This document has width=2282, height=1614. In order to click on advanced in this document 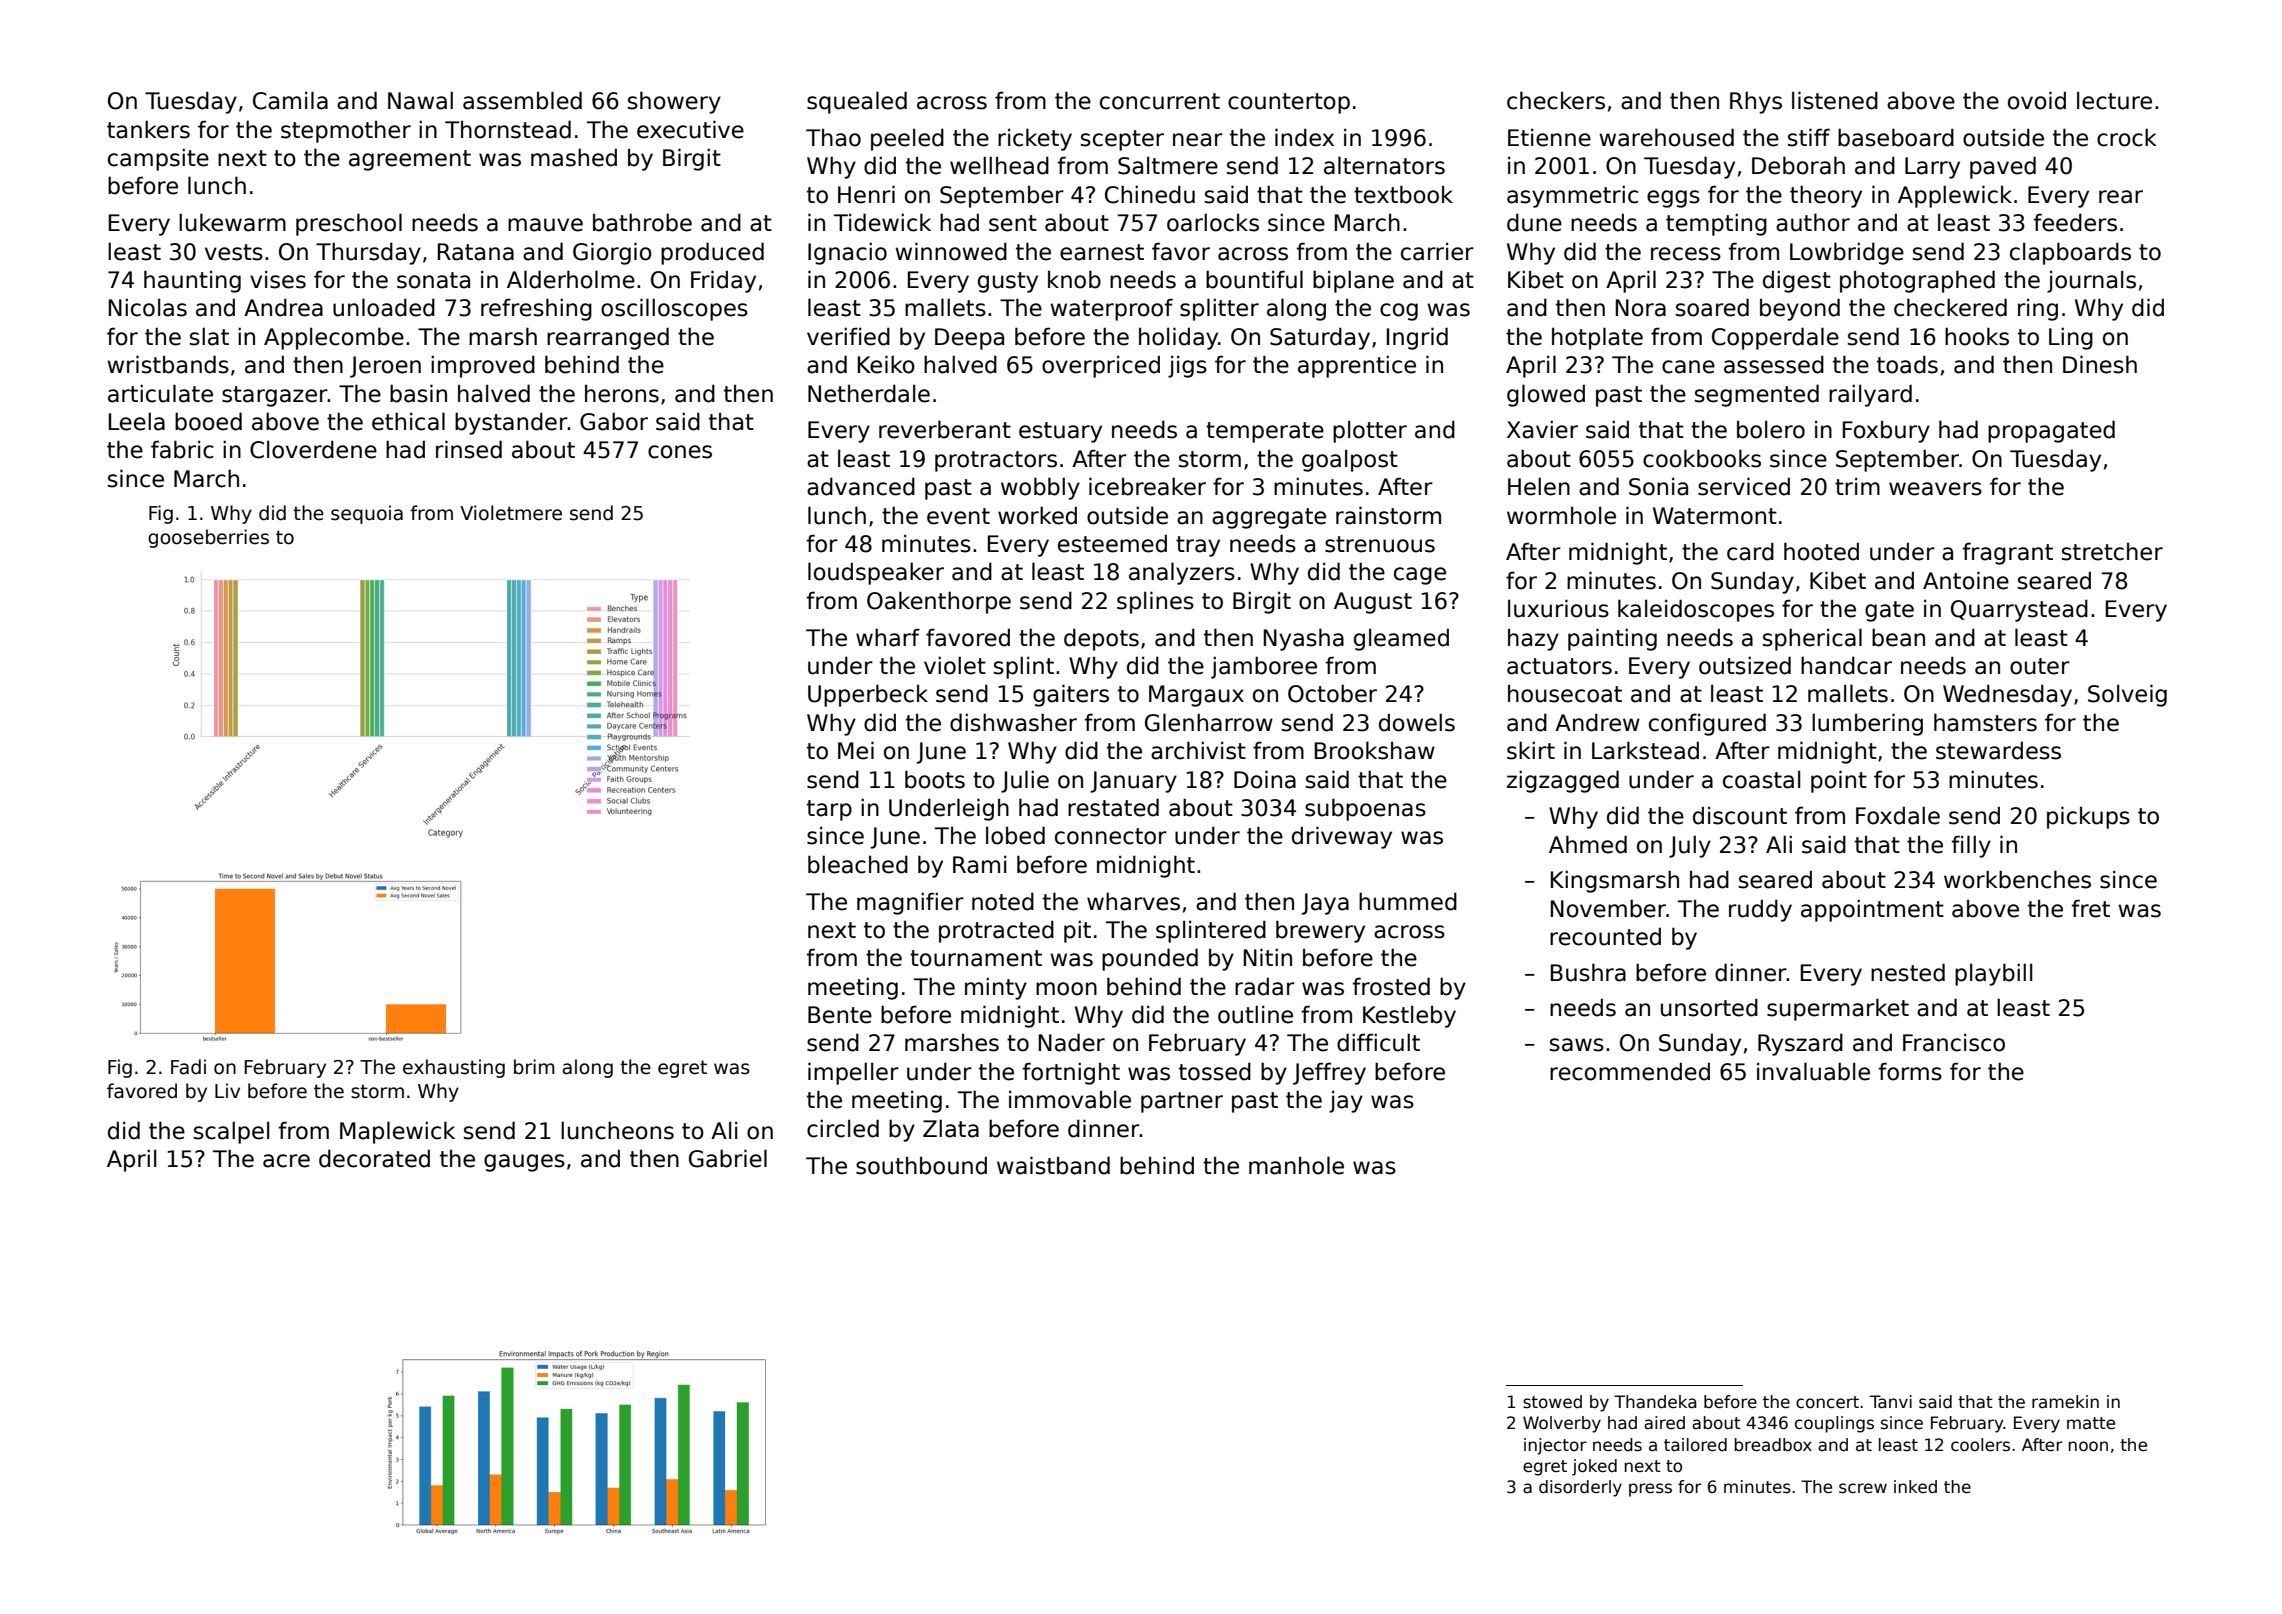, I will do `click(861, 486)`.
